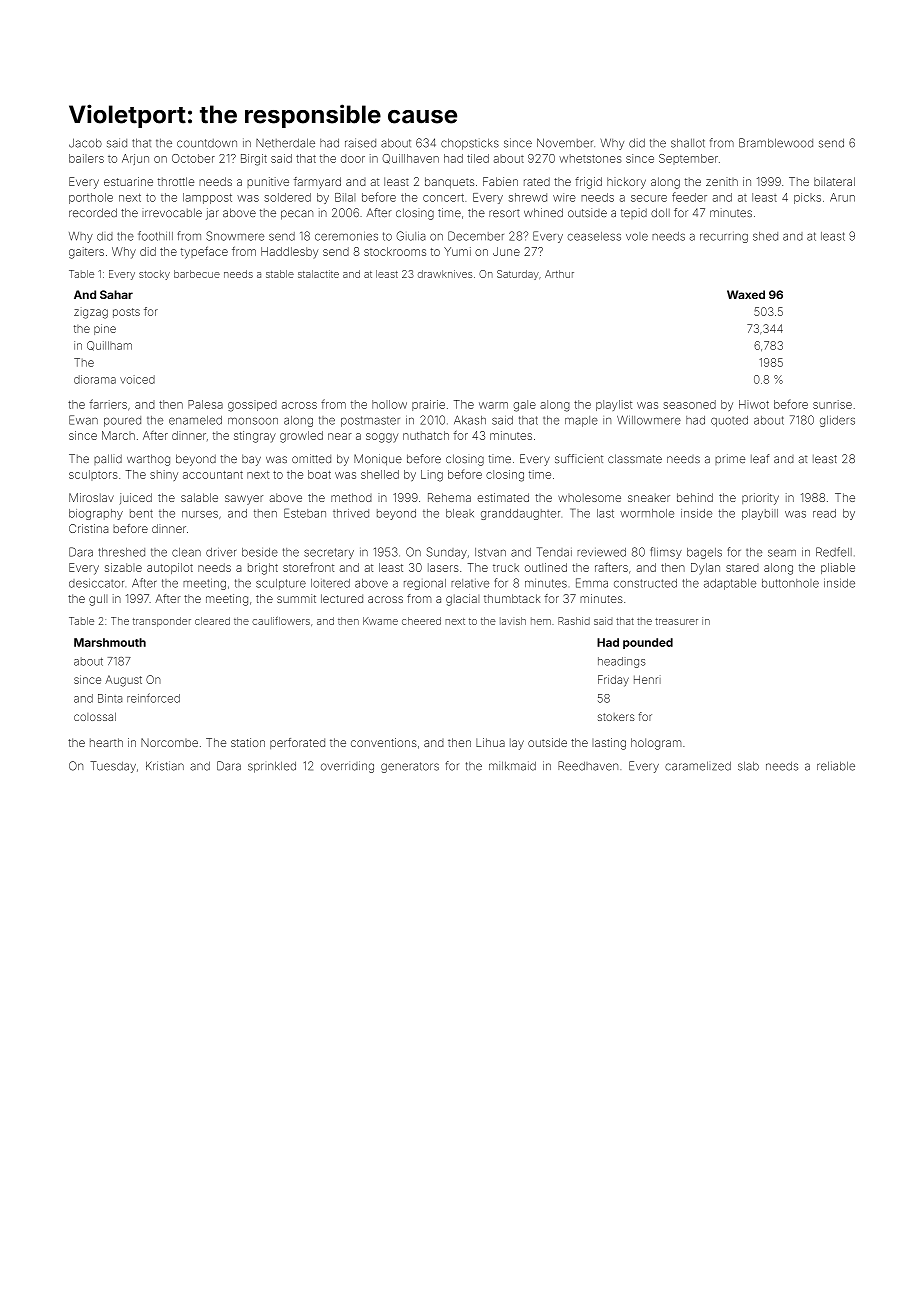 The width and height of the page is (924, 1308). Describe the element at coordinates (776, 143) in the page. I see `Bramblewood` at that location.
